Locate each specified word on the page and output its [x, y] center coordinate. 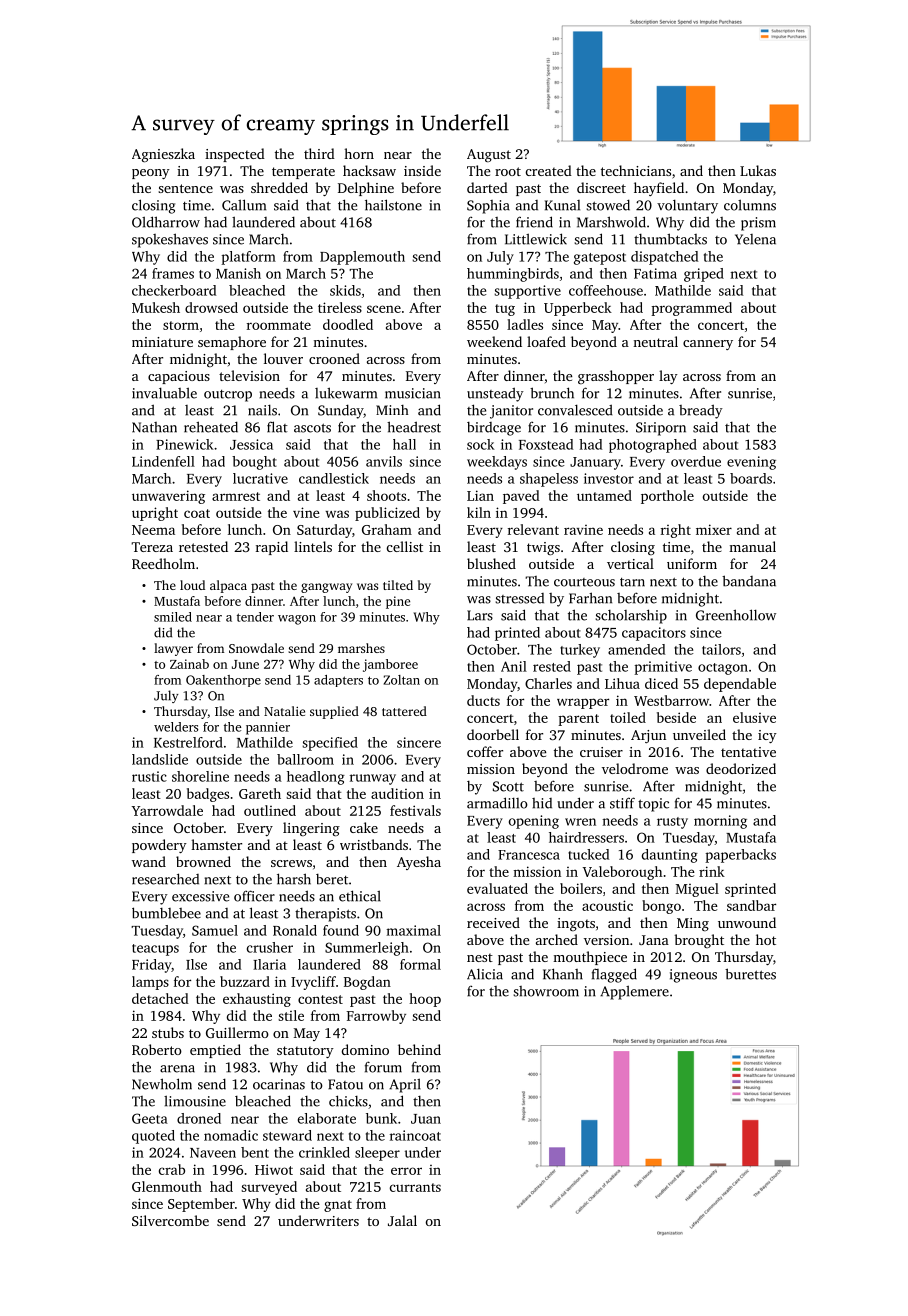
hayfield [659, 189]
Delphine [366, 189]
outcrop [228, 396]
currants [415, 1187]
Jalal [402, 1220]
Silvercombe [170, 1220]
